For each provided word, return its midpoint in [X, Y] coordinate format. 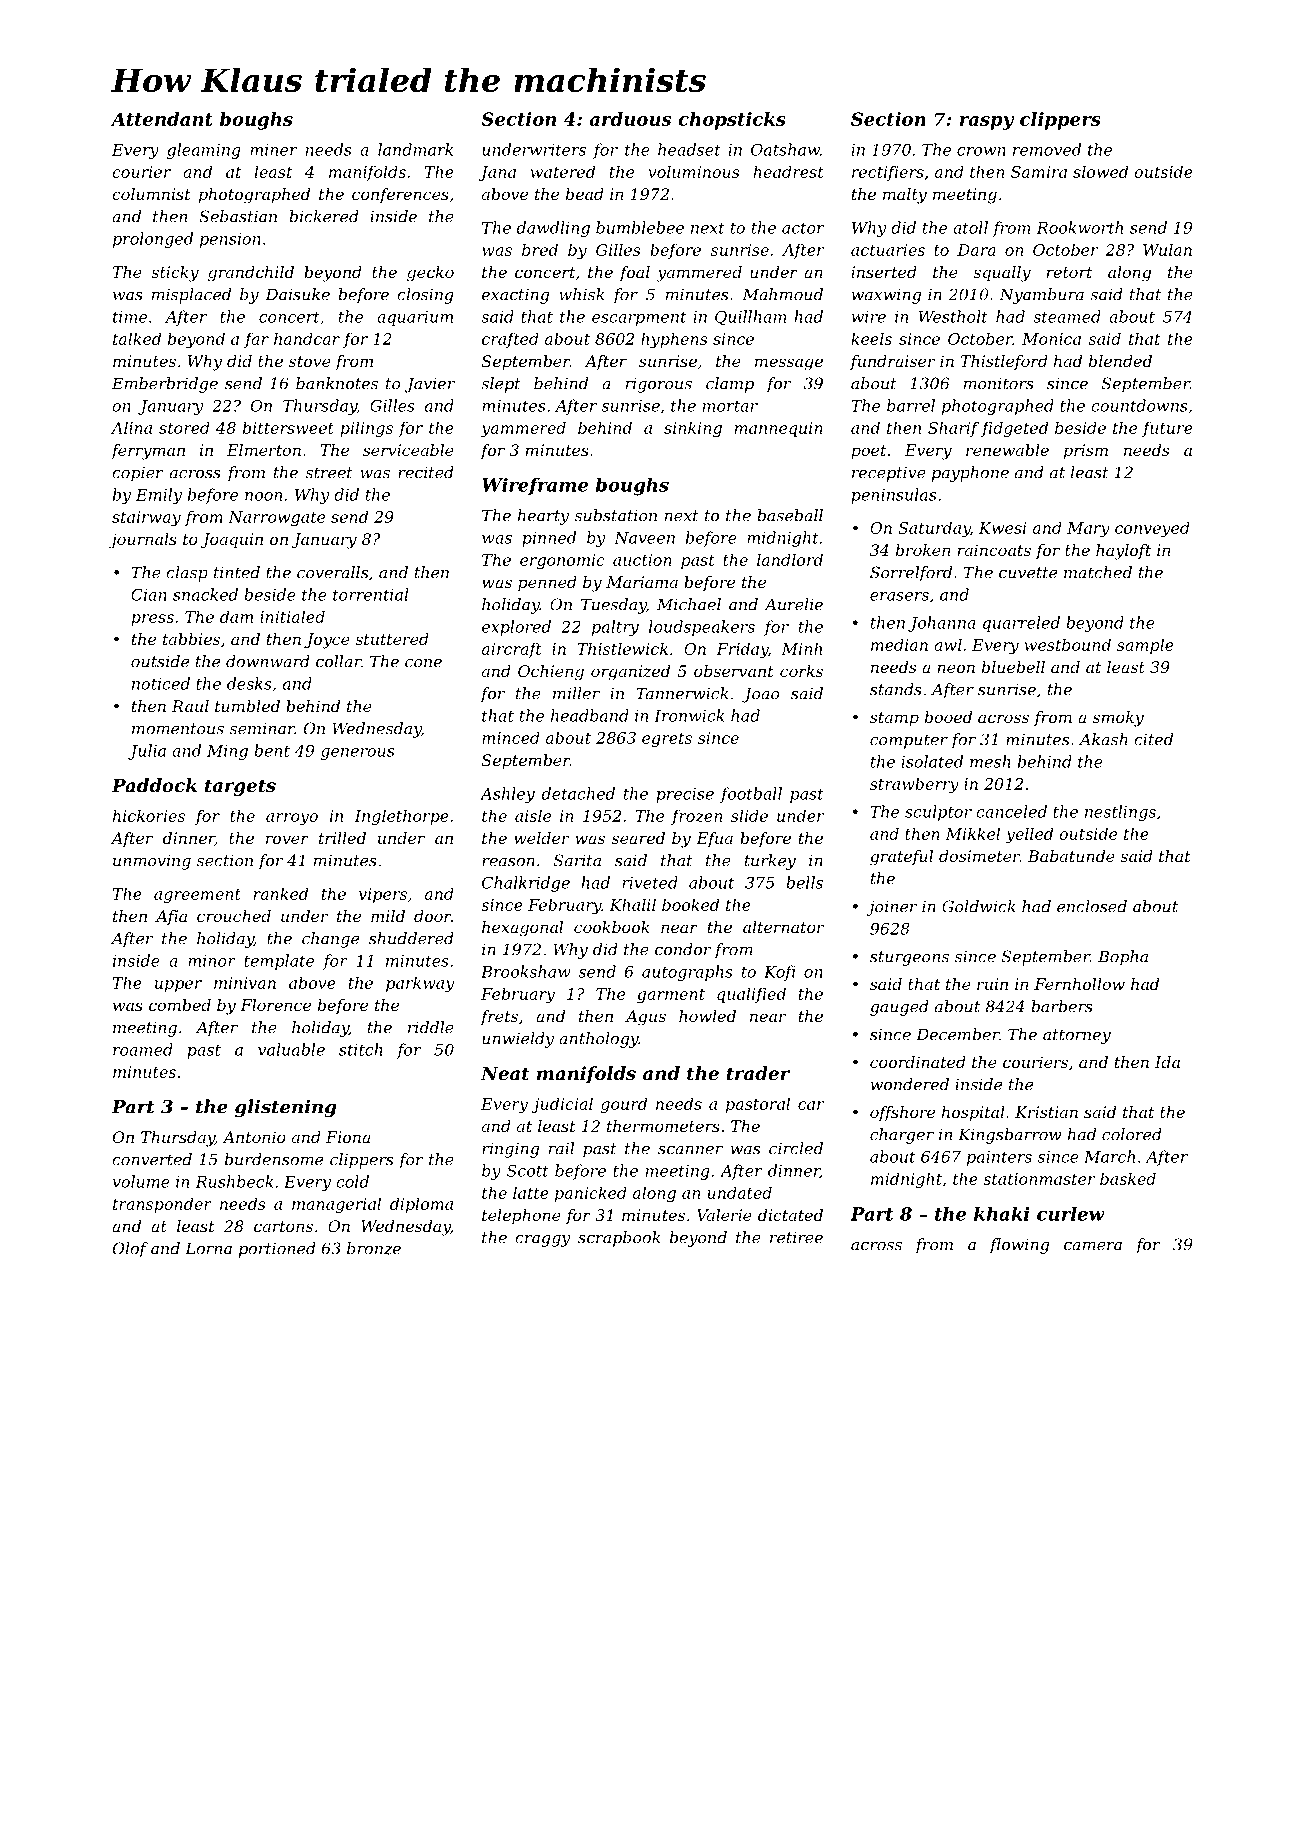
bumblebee [640, 227]
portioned [277, 1250]
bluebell [1013, 667]
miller [576, 693]
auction [642, 560]
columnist [151, 194]
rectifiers [888, 173]
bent [272, 750]
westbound [1068, 644]
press [152, 620]
